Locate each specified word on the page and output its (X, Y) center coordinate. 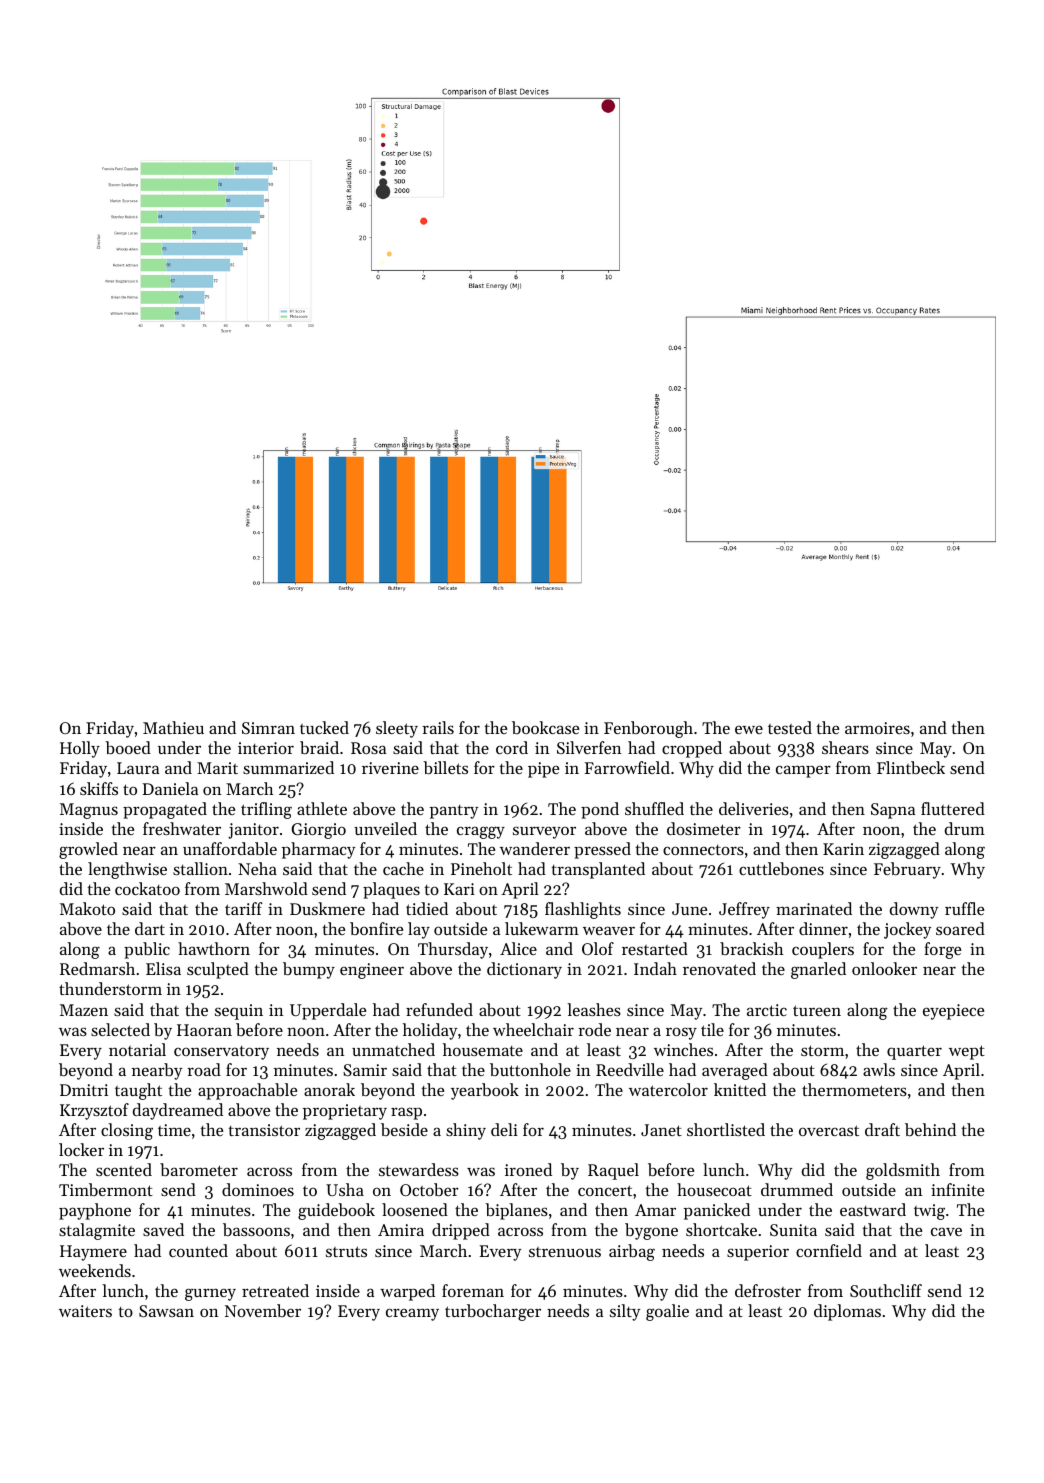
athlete (322, 808)
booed (128, 747)
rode (594, 1029)
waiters (85, 1311)
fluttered (953, 808)
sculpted (218, 970)
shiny (466, 1131)
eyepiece (953, 1012)
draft (882, 1129)
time (174, 1130)
